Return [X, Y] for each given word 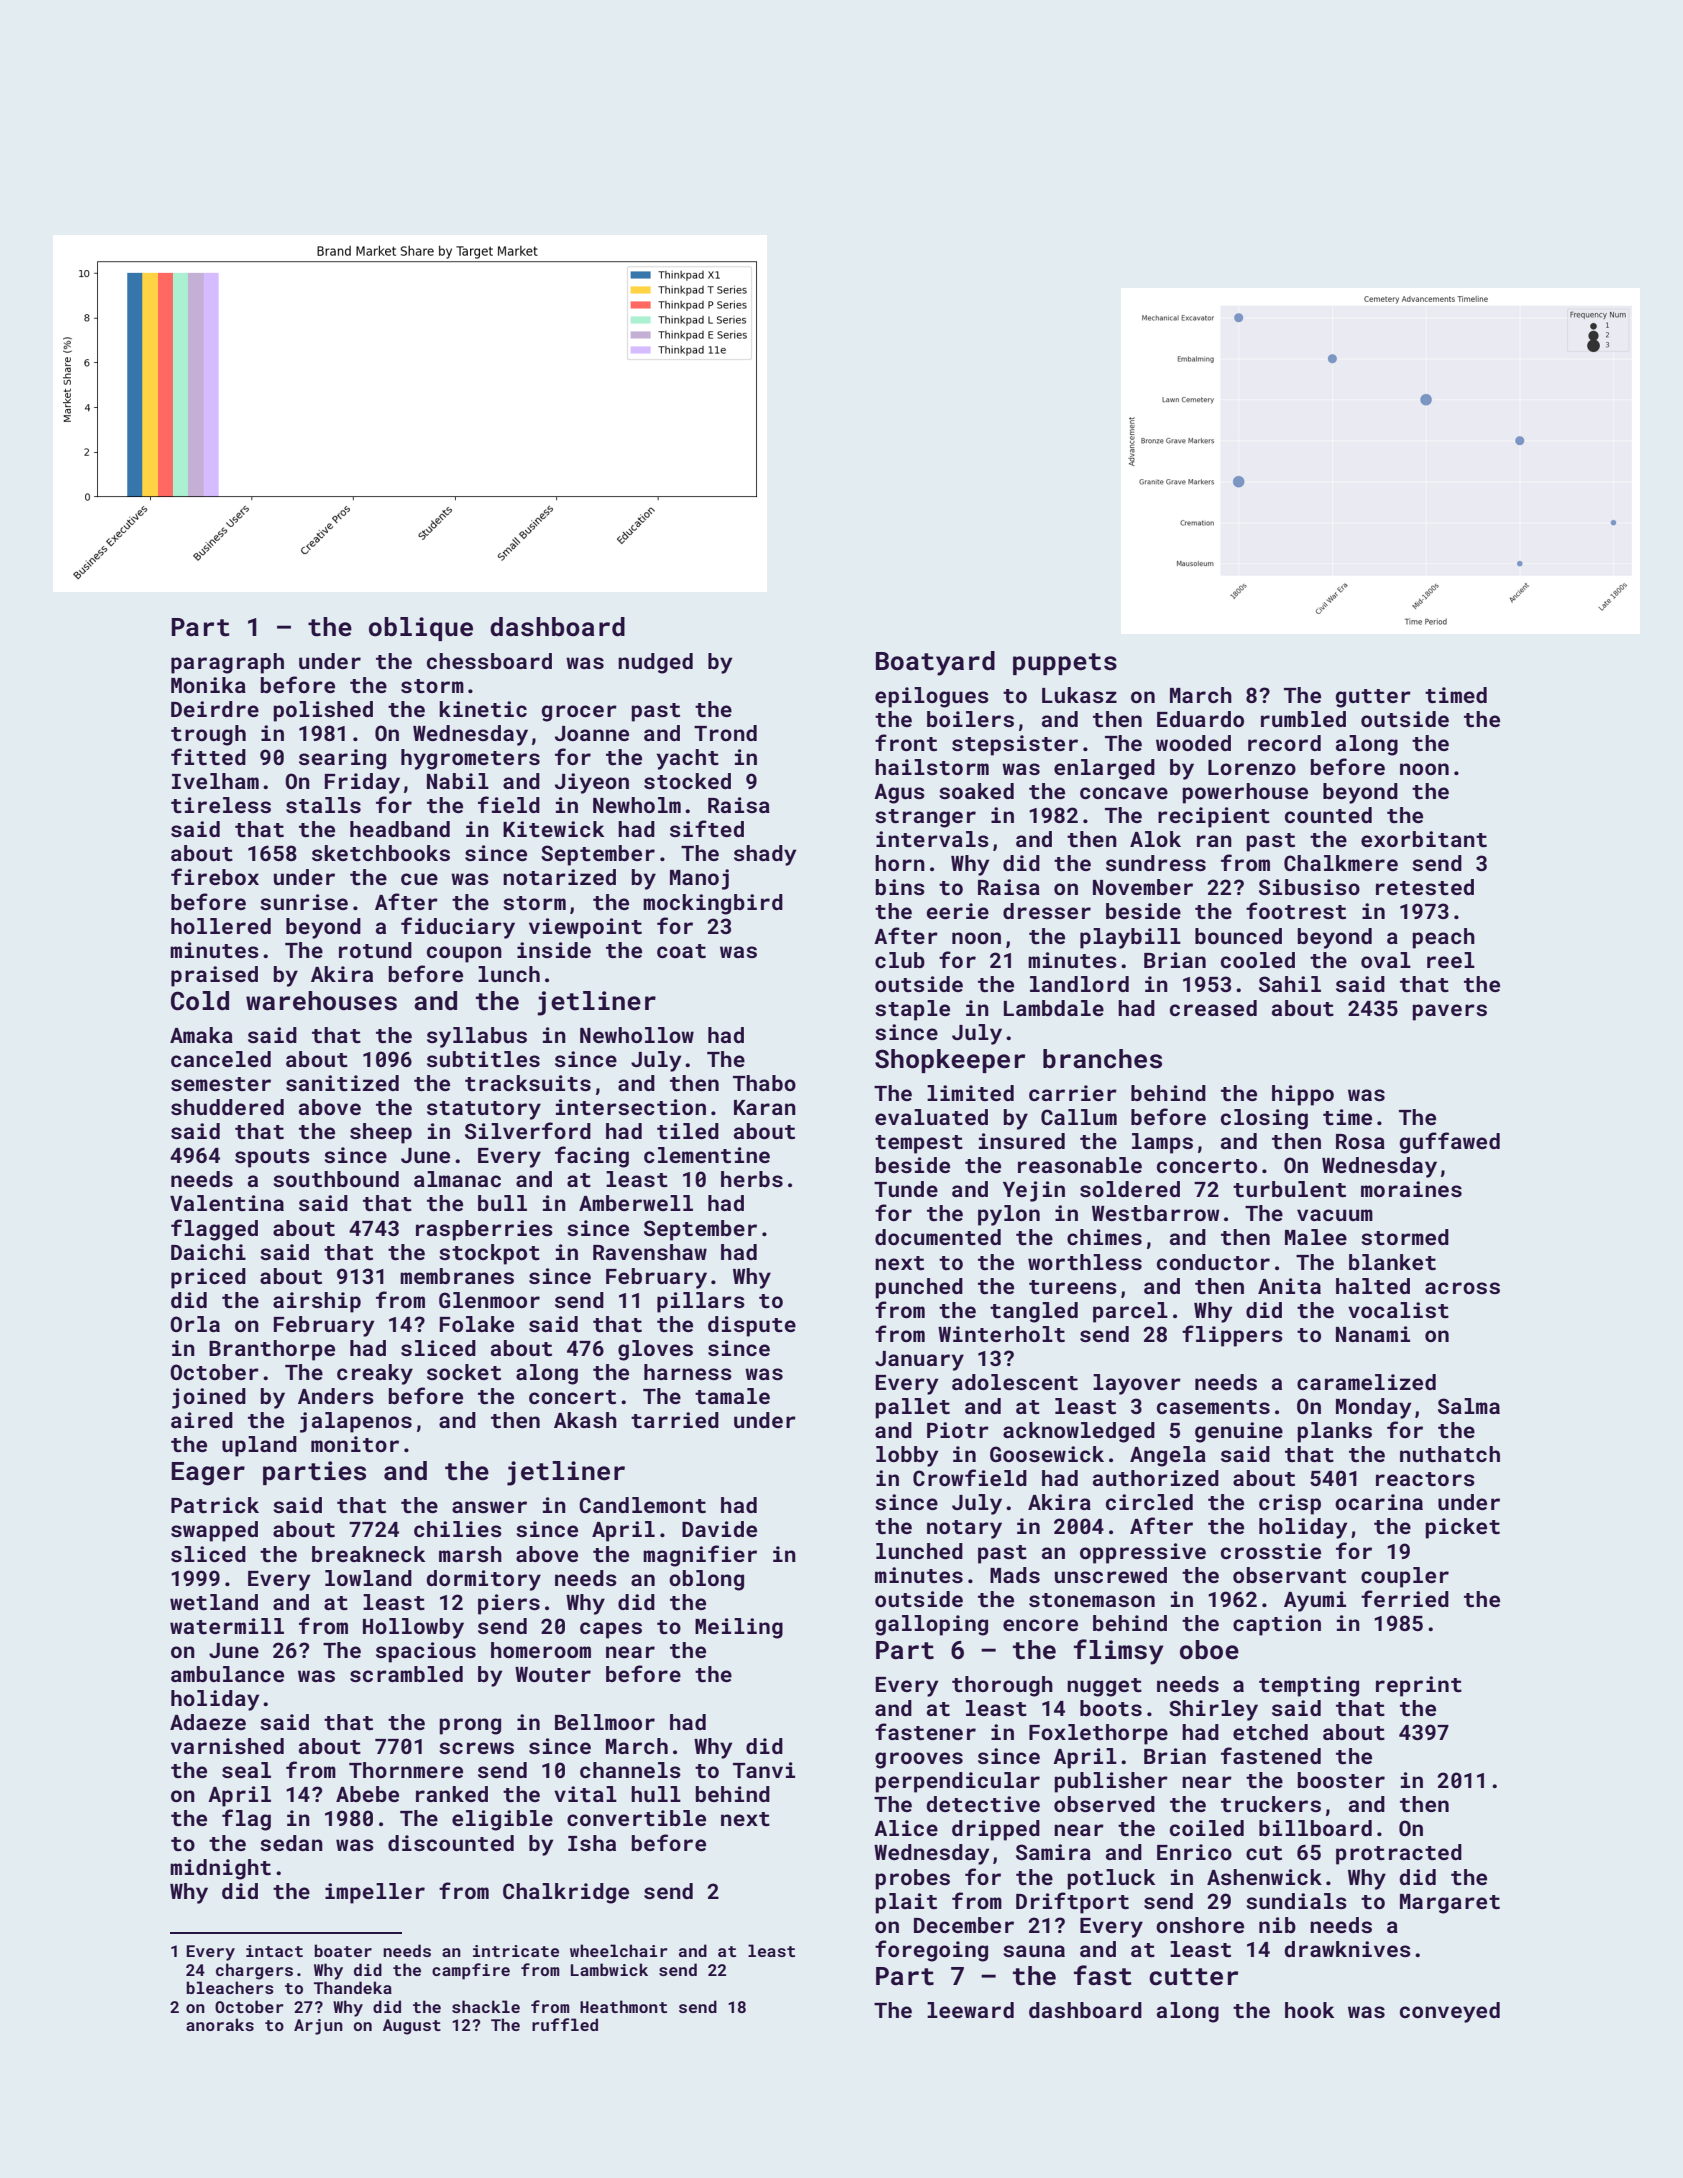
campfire [471, 1971]
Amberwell [636, 1203]
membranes [457, 1276]
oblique [421, 629]
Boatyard [935, 663]
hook [1309, 2010]
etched [1270, 1732]
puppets [1065, 664]
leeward [970, 2010]
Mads [1015, 1575]
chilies [458, 1529]
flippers [1232, 1336]
